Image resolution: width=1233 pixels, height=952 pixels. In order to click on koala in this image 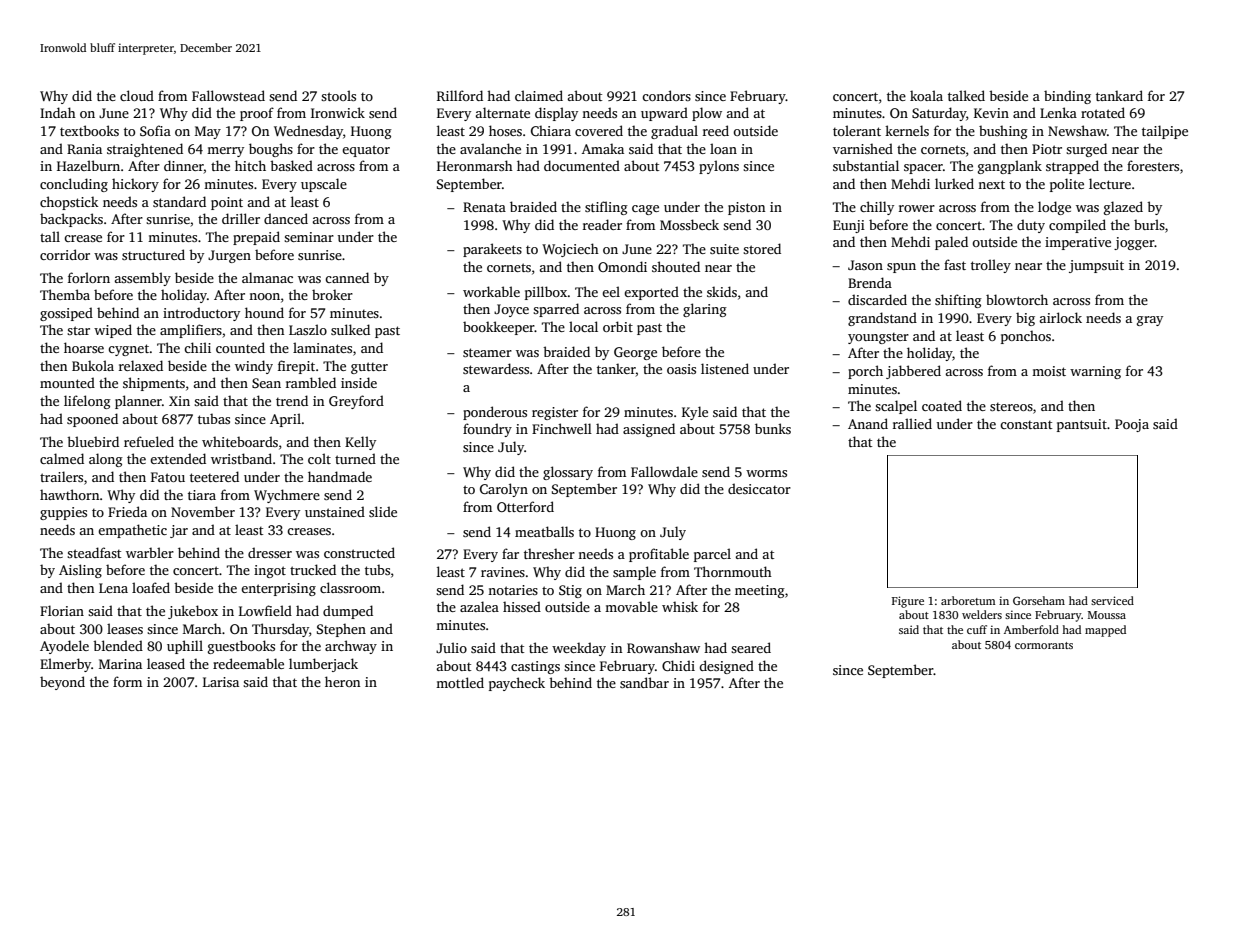, I will do `click(926, 95)`.
